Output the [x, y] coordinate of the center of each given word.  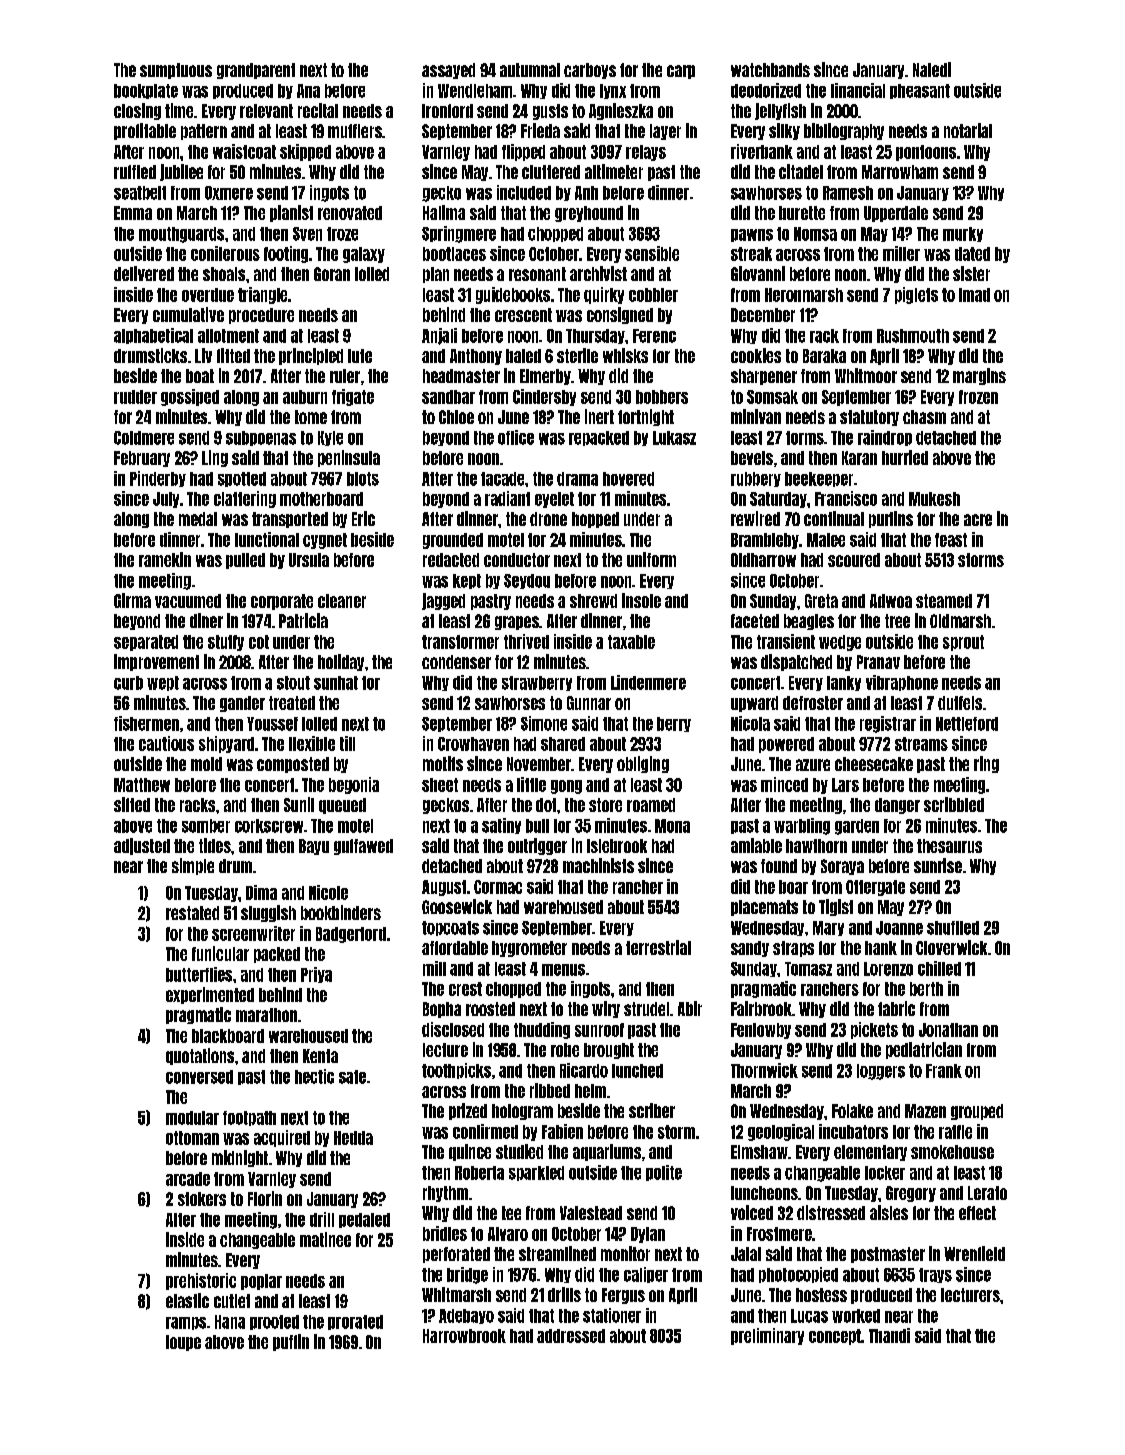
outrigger [537, 846]
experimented [210, 995]
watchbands [770, 70]
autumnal [530, 70]
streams [921, 744]
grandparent [256, 71]
